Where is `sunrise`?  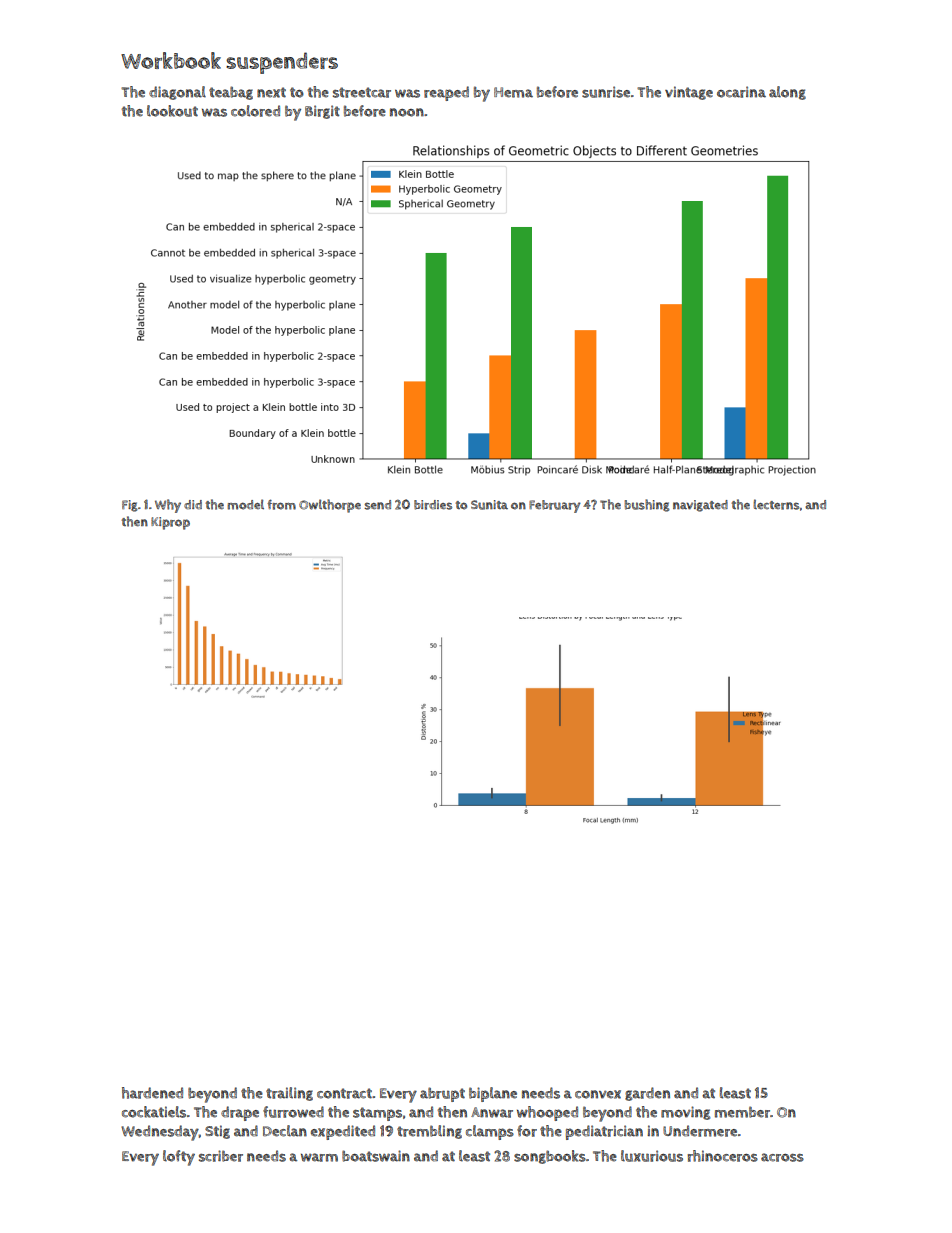 sunrise is located at coordinates (606, 92).
